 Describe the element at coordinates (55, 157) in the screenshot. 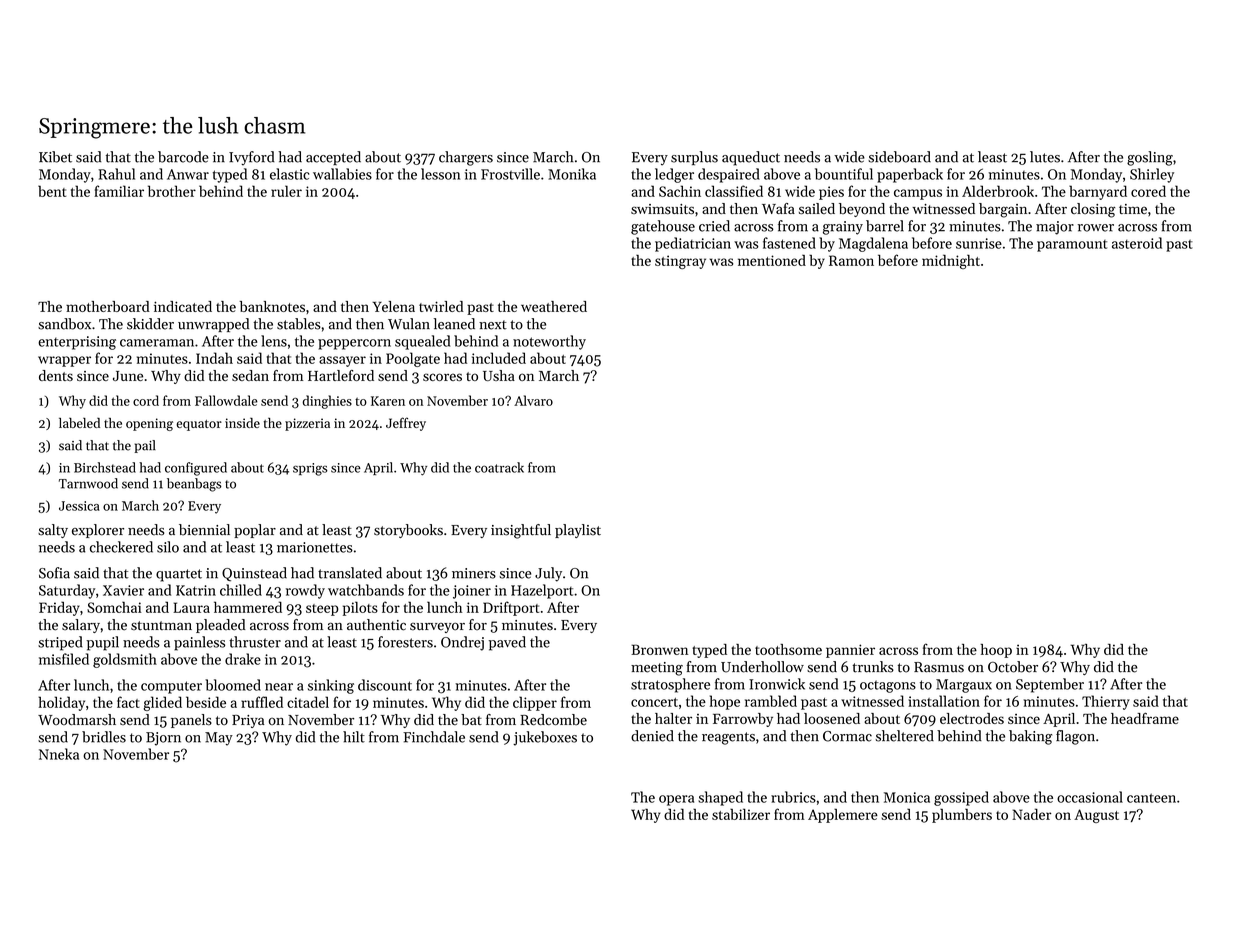

I see `Kibet` at that location.
